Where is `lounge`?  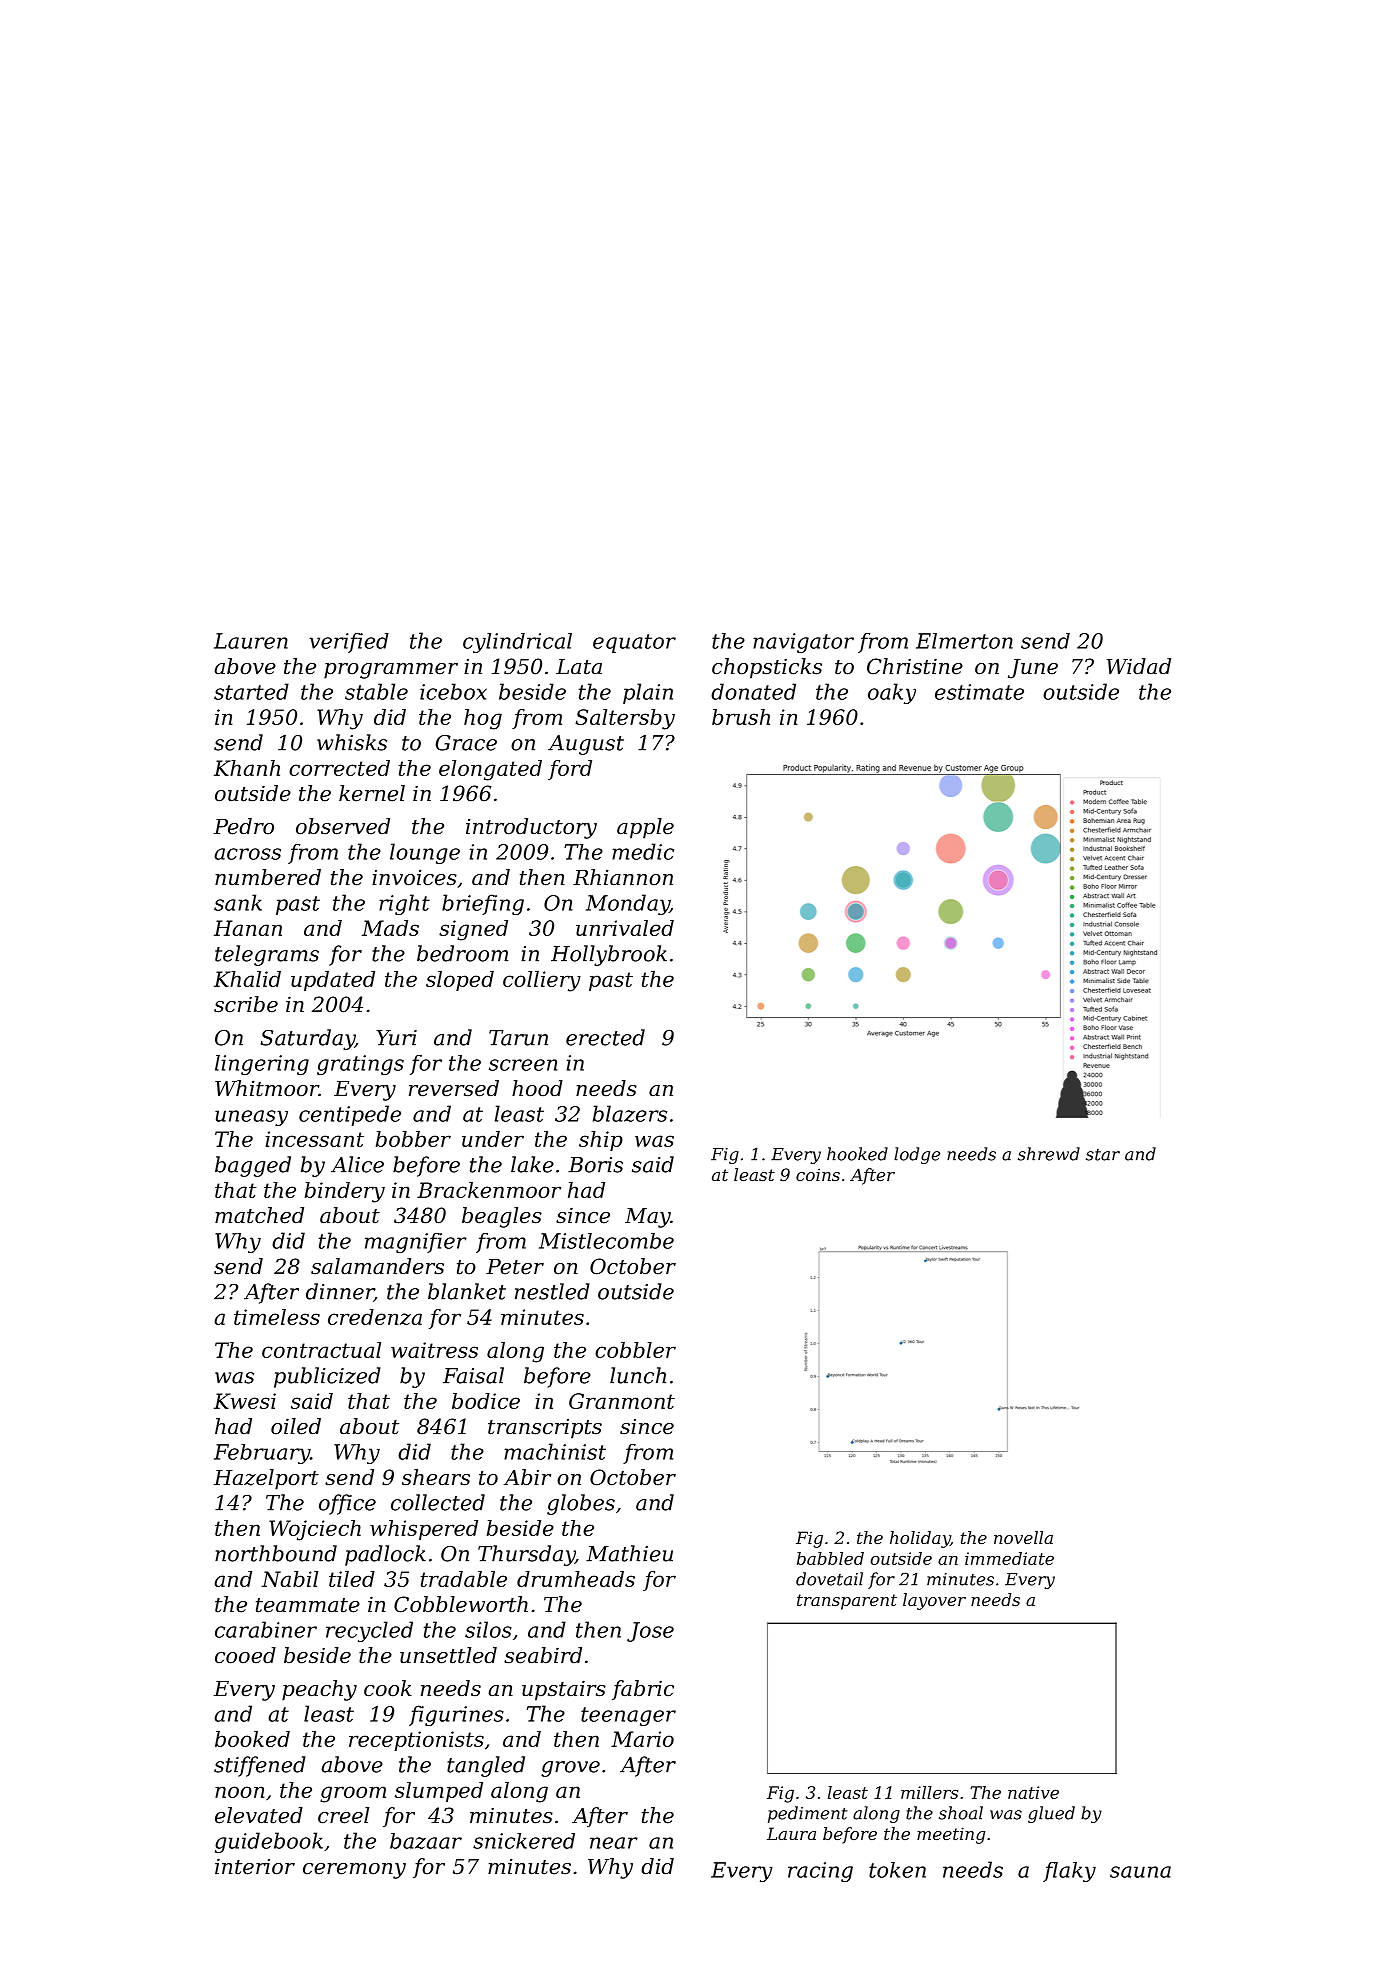 lounge is located at coordinates (425, 853).
